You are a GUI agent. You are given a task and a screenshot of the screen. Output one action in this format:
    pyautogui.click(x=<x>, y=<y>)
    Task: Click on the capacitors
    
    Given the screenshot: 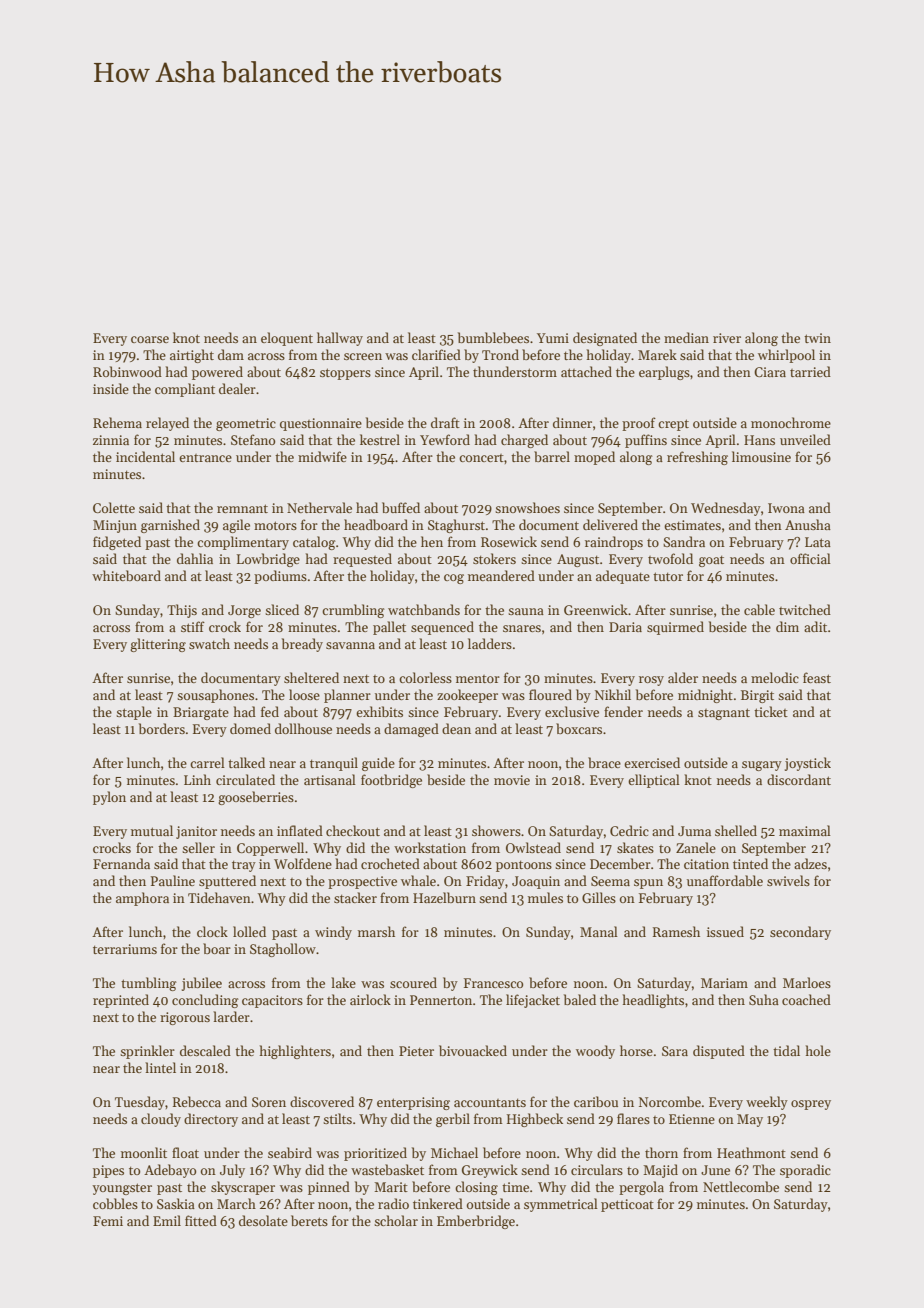 What is the action you would take?
    pyautogui.click(x=272, y=1001)
